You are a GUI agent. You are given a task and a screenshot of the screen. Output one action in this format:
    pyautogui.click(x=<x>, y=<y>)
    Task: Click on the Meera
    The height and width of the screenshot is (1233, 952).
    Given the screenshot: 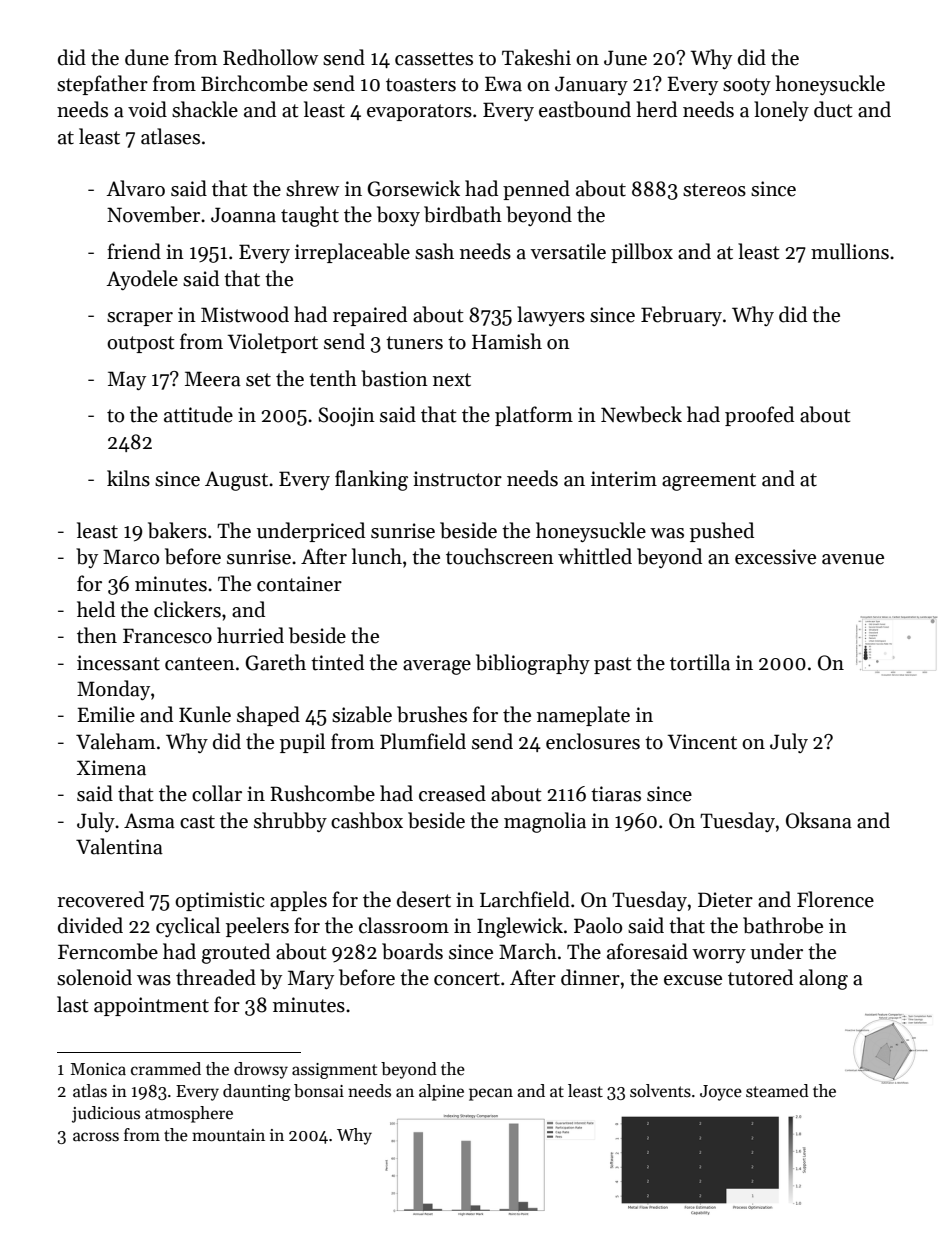 What is the action you would take?
    pyautogui.click(x=213, y=379)
